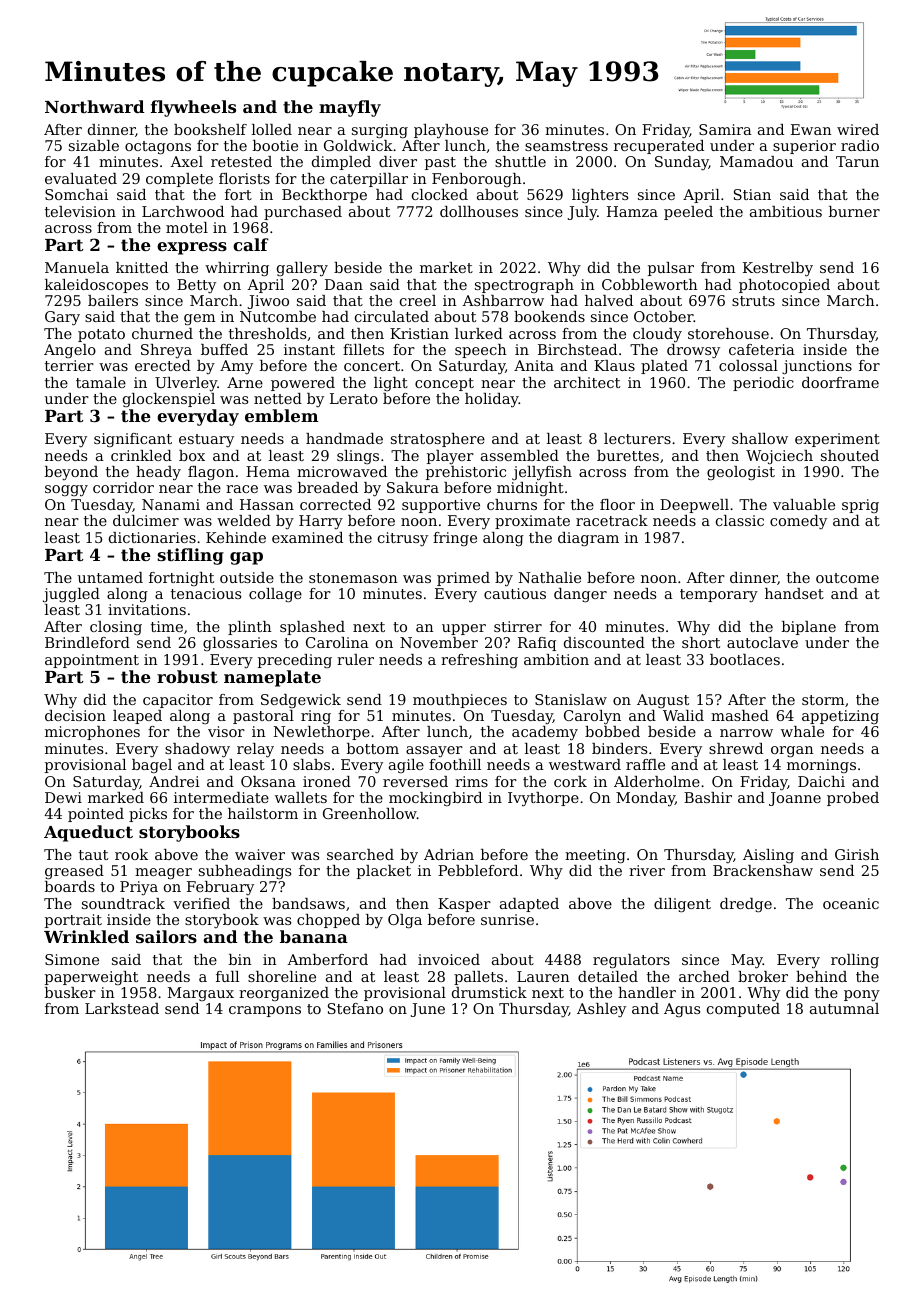 This page has height=1308, width=924. What do you see at coordinates (854, 211) in the page?
I see `burner` at bounding box center [854, 211].
